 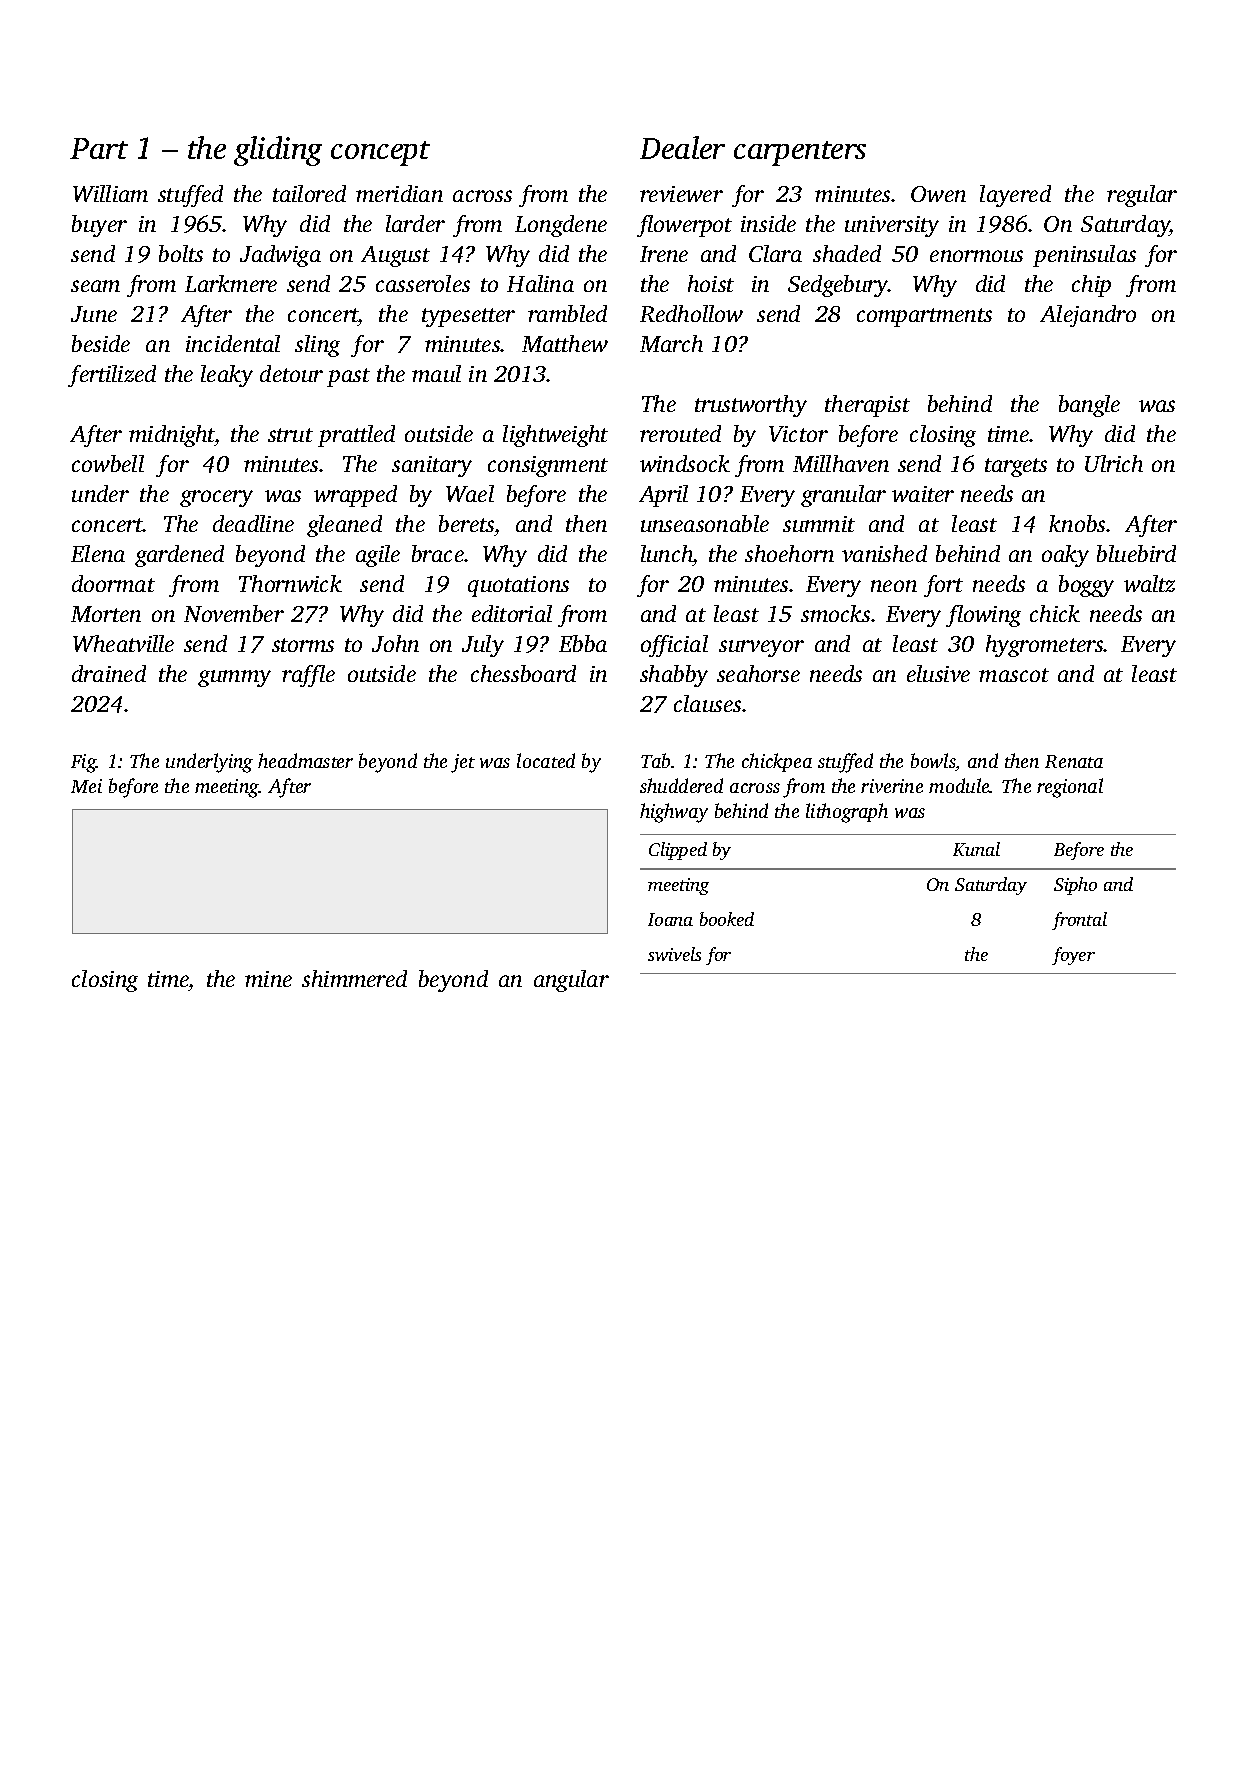 What do you see at coordinates (278, 151) in the page?
I see `gliding` at bounding box center [278, 151].
